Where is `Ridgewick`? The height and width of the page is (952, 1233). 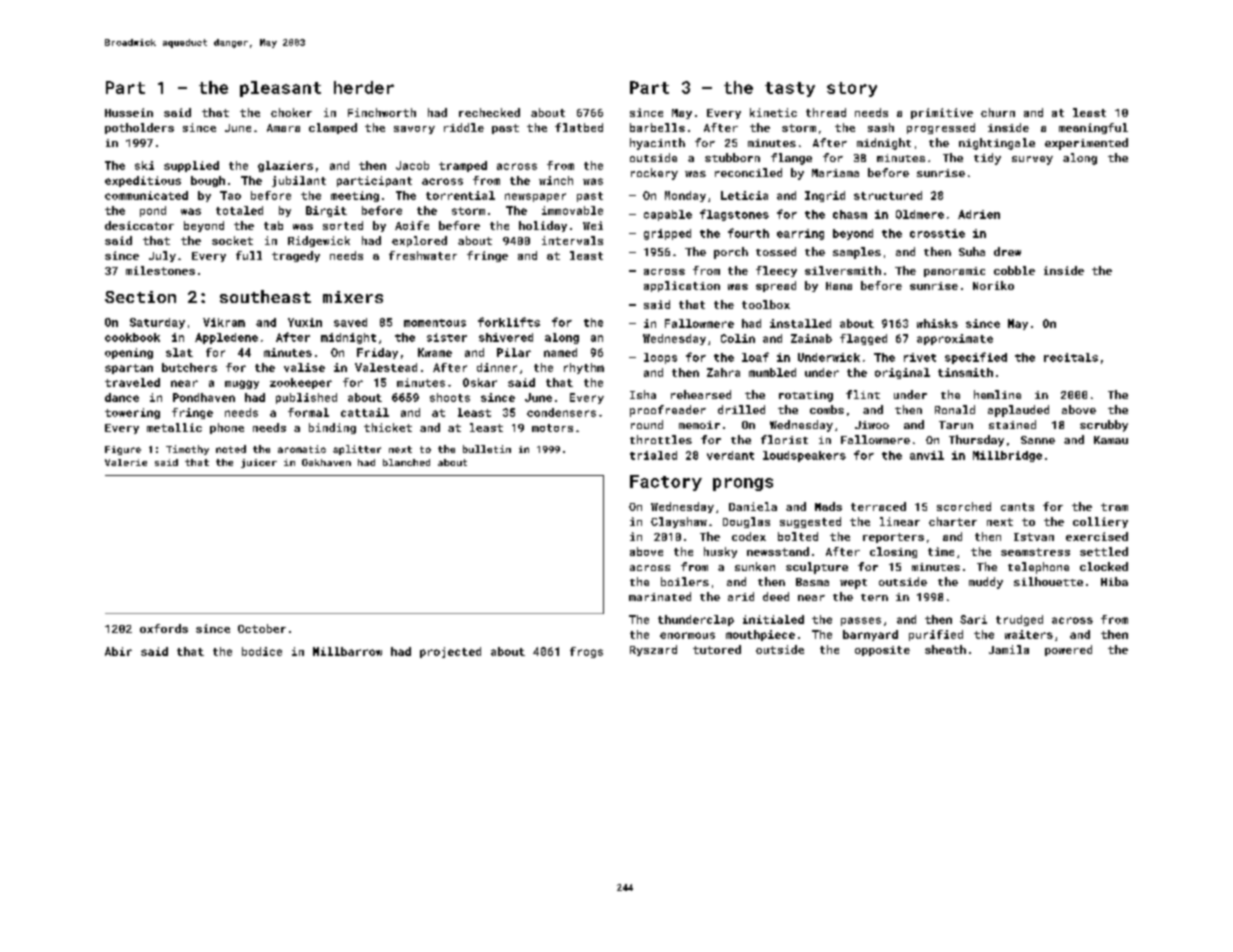 Ridgewick is located at coordinates (319, 241).
